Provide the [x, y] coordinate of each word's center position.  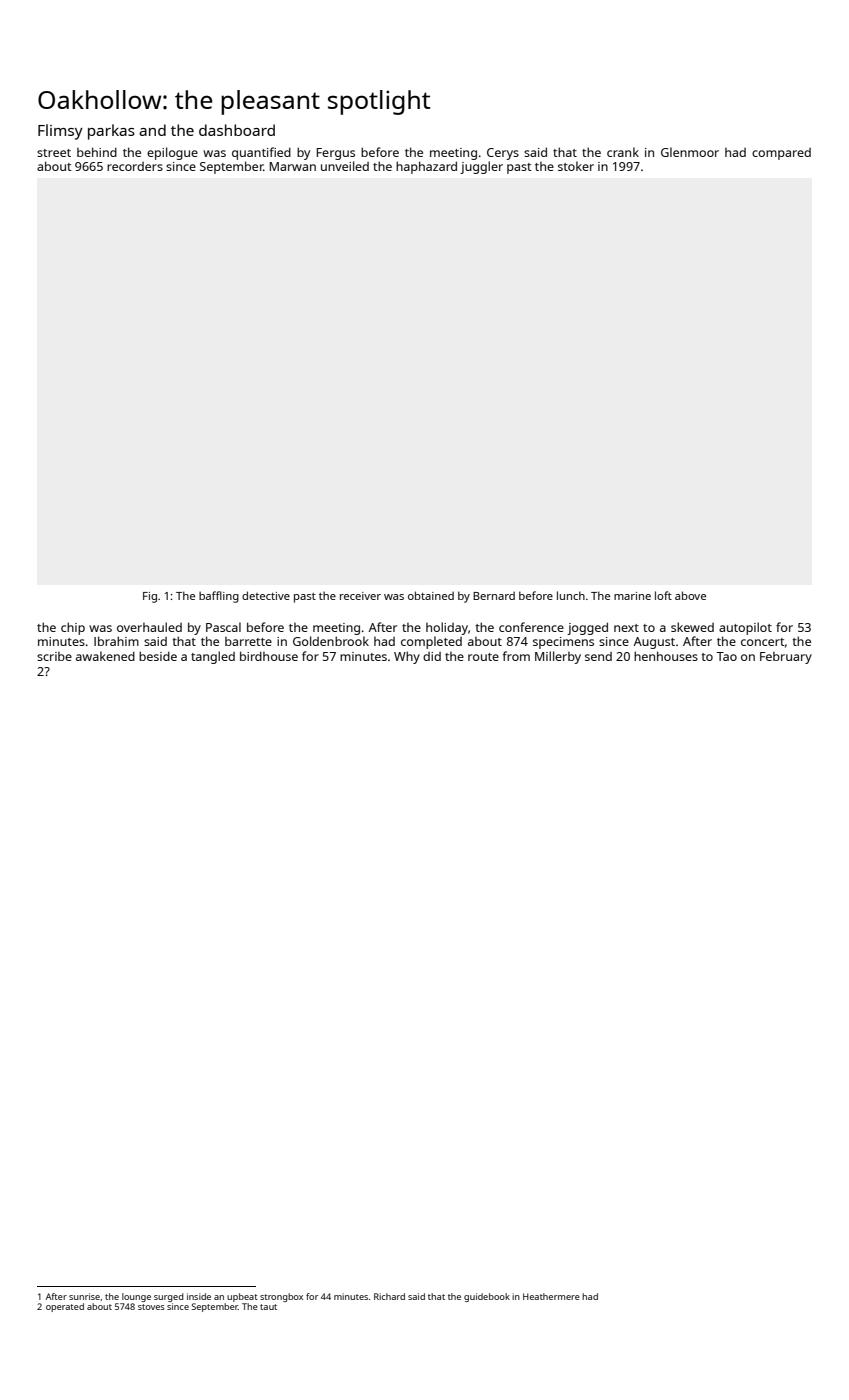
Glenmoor [690, 152]
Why [407, 657]
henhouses [666, 656]
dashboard [237, 130]
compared [781, 154]
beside [158, 656]
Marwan [293, 166]
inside [199, 1296]
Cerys [503, 154]
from [516, 656]
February [786, 658]
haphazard [426, 167]
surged [169, 1297]
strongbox [281, 1297]
